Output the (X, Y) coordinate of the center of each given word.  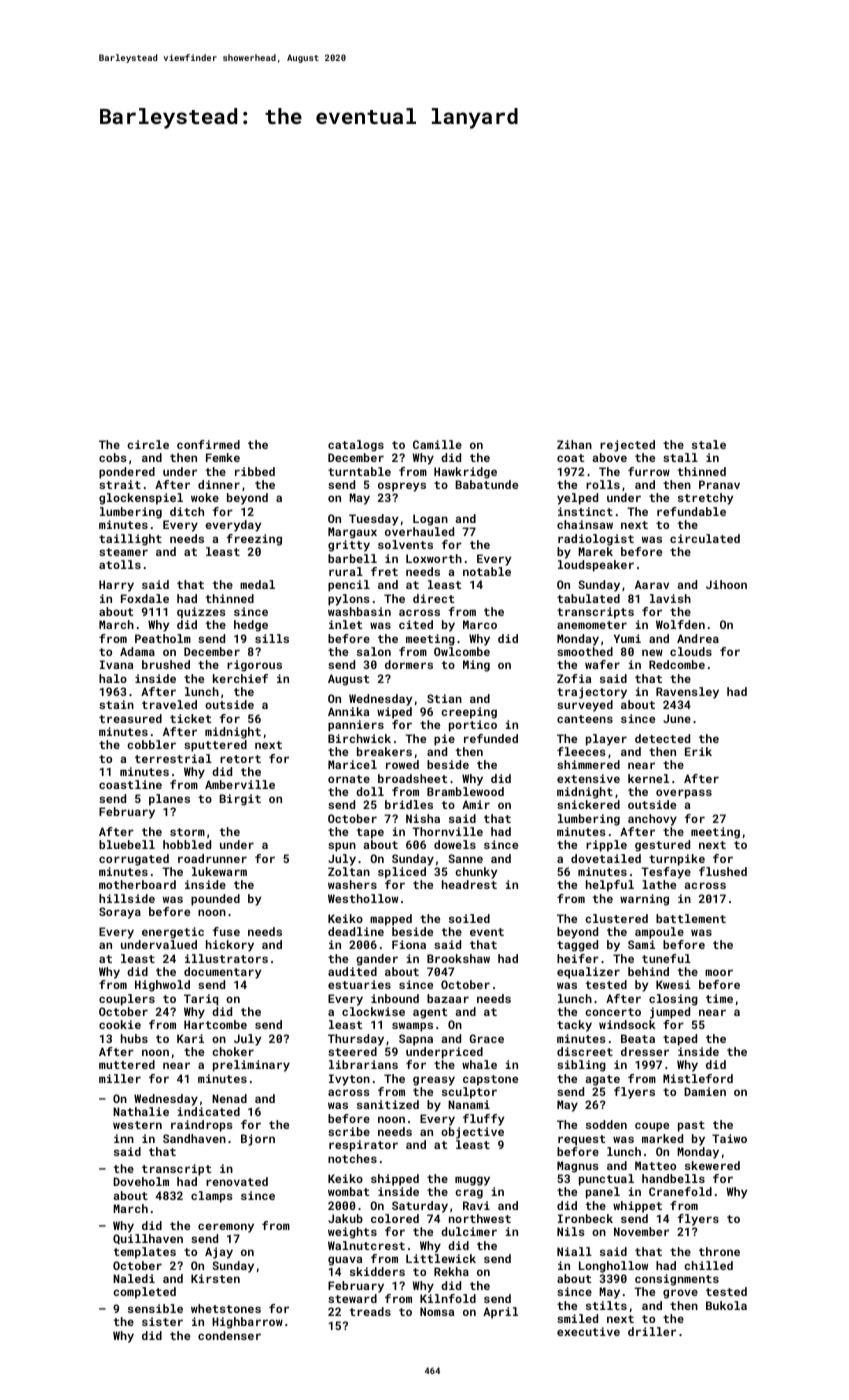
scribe (349, 1131)
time (719, 998)
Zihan (574, 444)
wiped (394, 713)
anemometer (592, 625)
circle (148, 444)
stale (709, 444)
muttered (127, 1064)
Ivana (116, 664)
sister (162, 1321)
